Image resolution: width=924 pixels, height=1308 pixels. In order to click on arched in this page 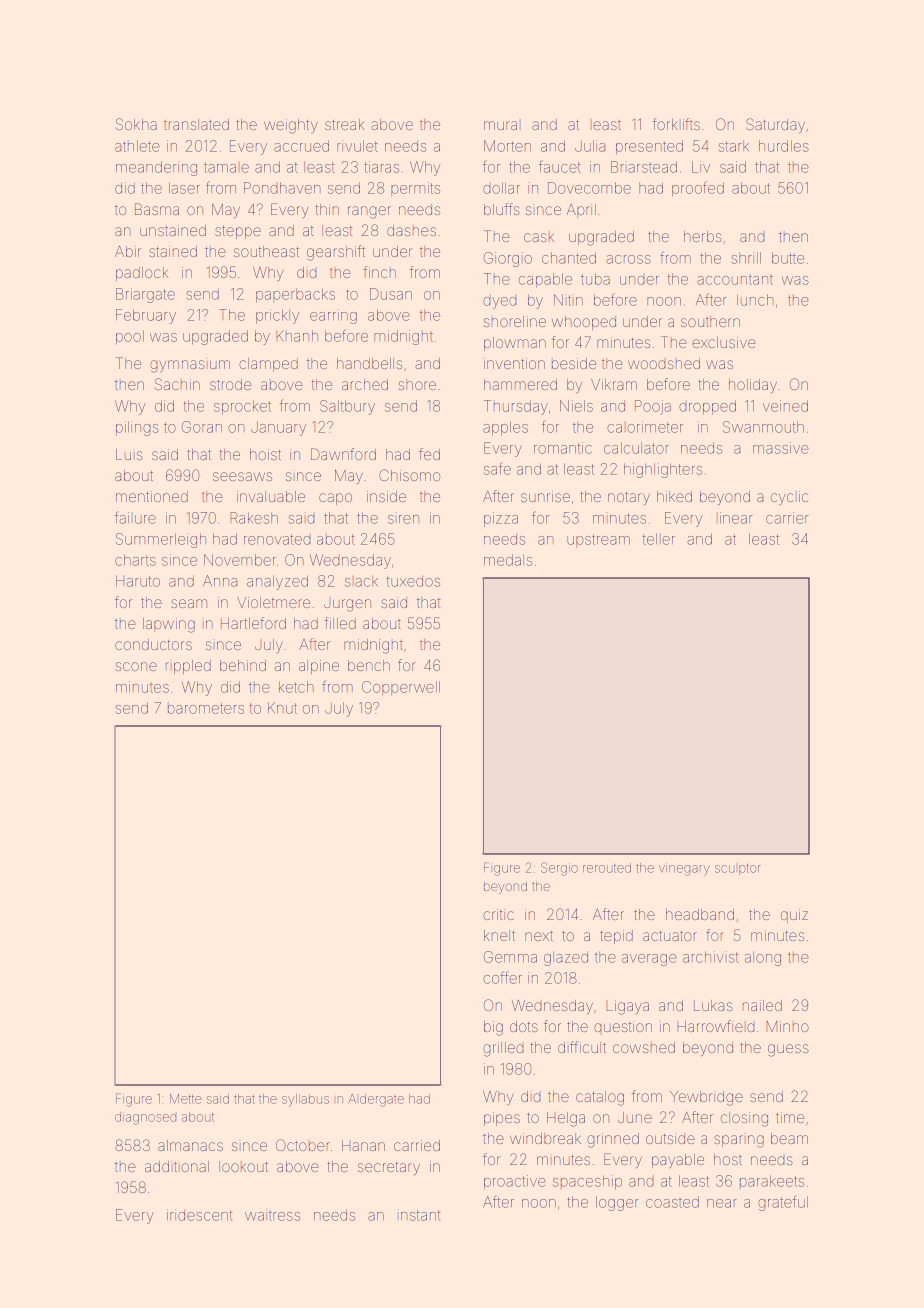, I will do `click(365, 384)`.
